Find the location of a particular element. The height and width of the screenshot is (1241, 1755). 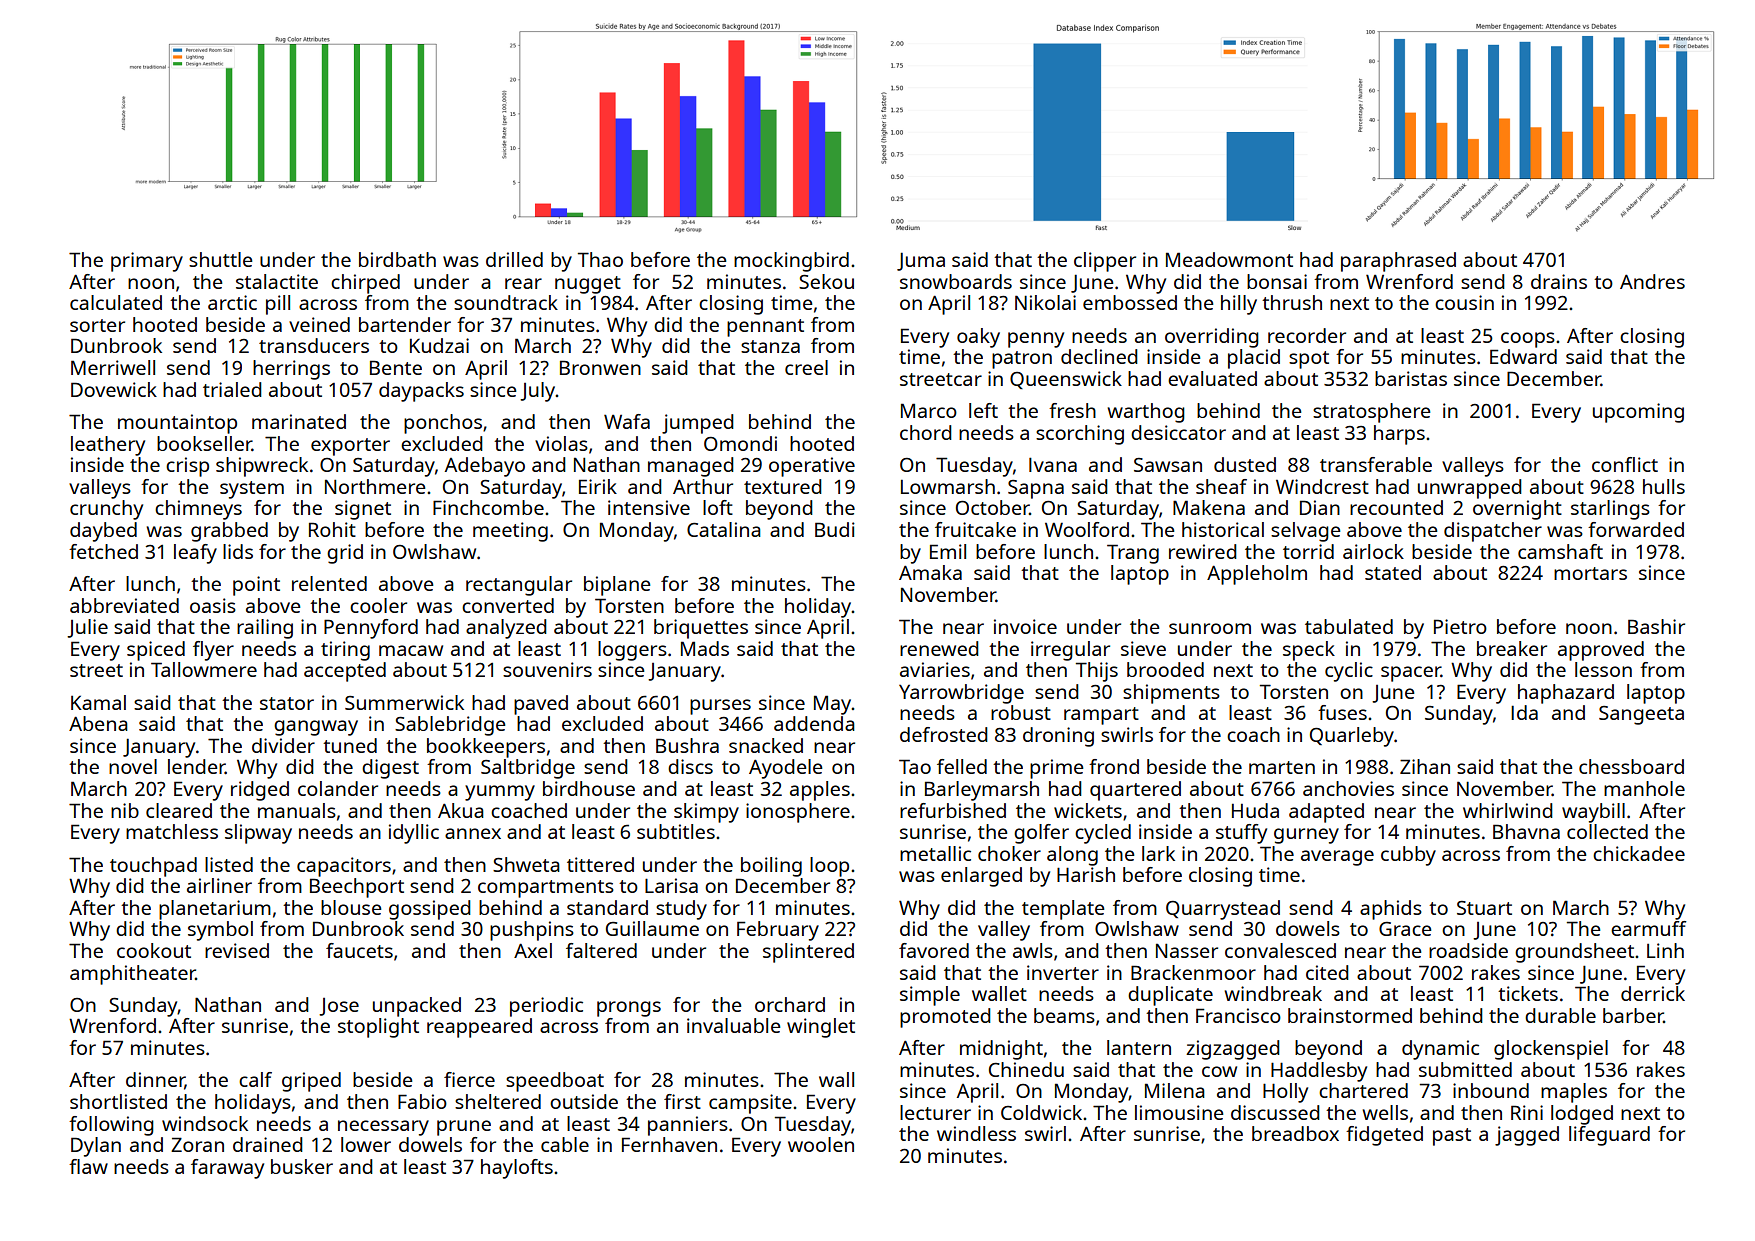

haphazard is located at coordinates (1566, 694).
